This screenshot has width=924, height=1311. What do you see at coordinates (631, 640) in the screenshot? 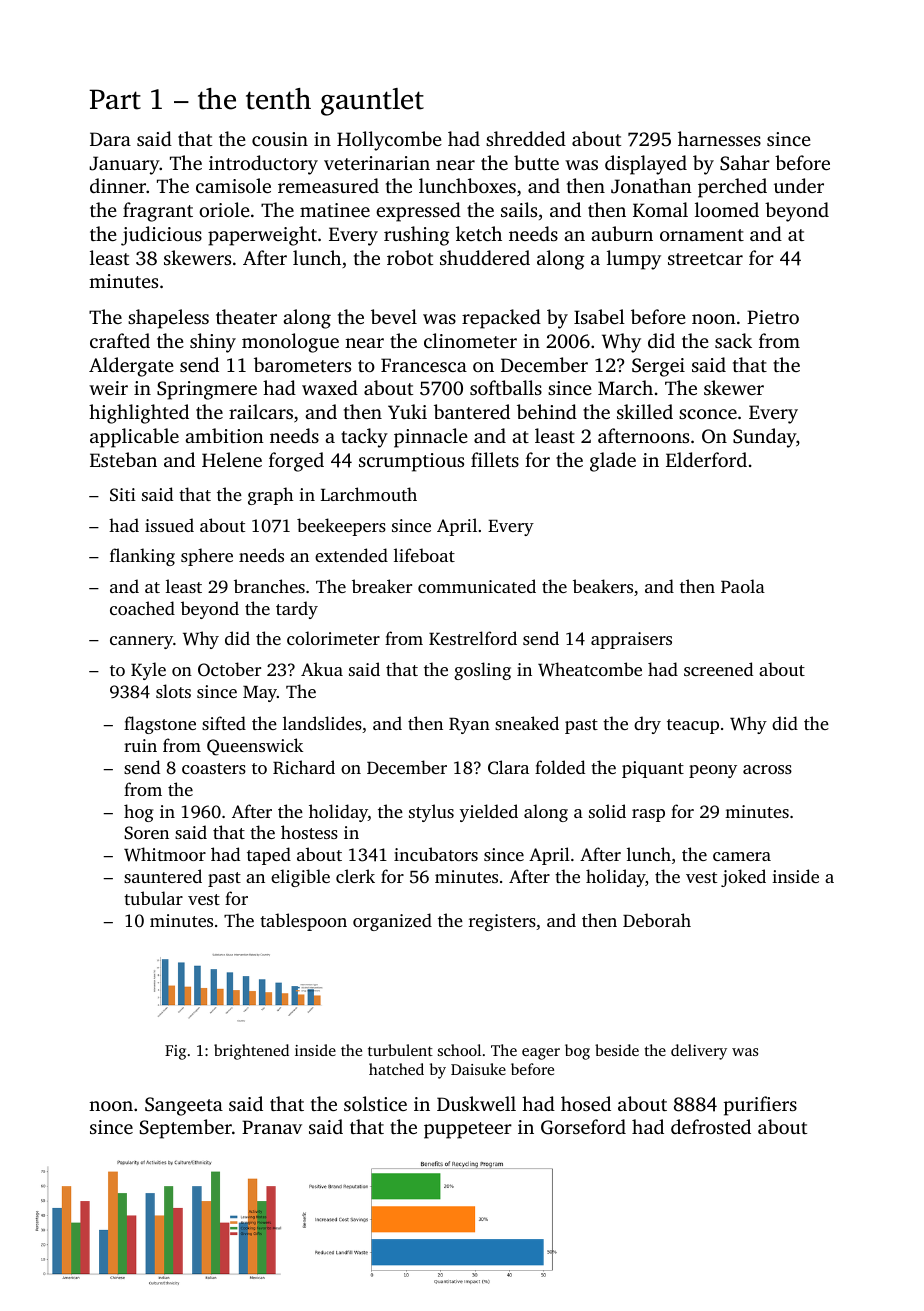
I see `appraisers` at bounding box center [631, 640].
